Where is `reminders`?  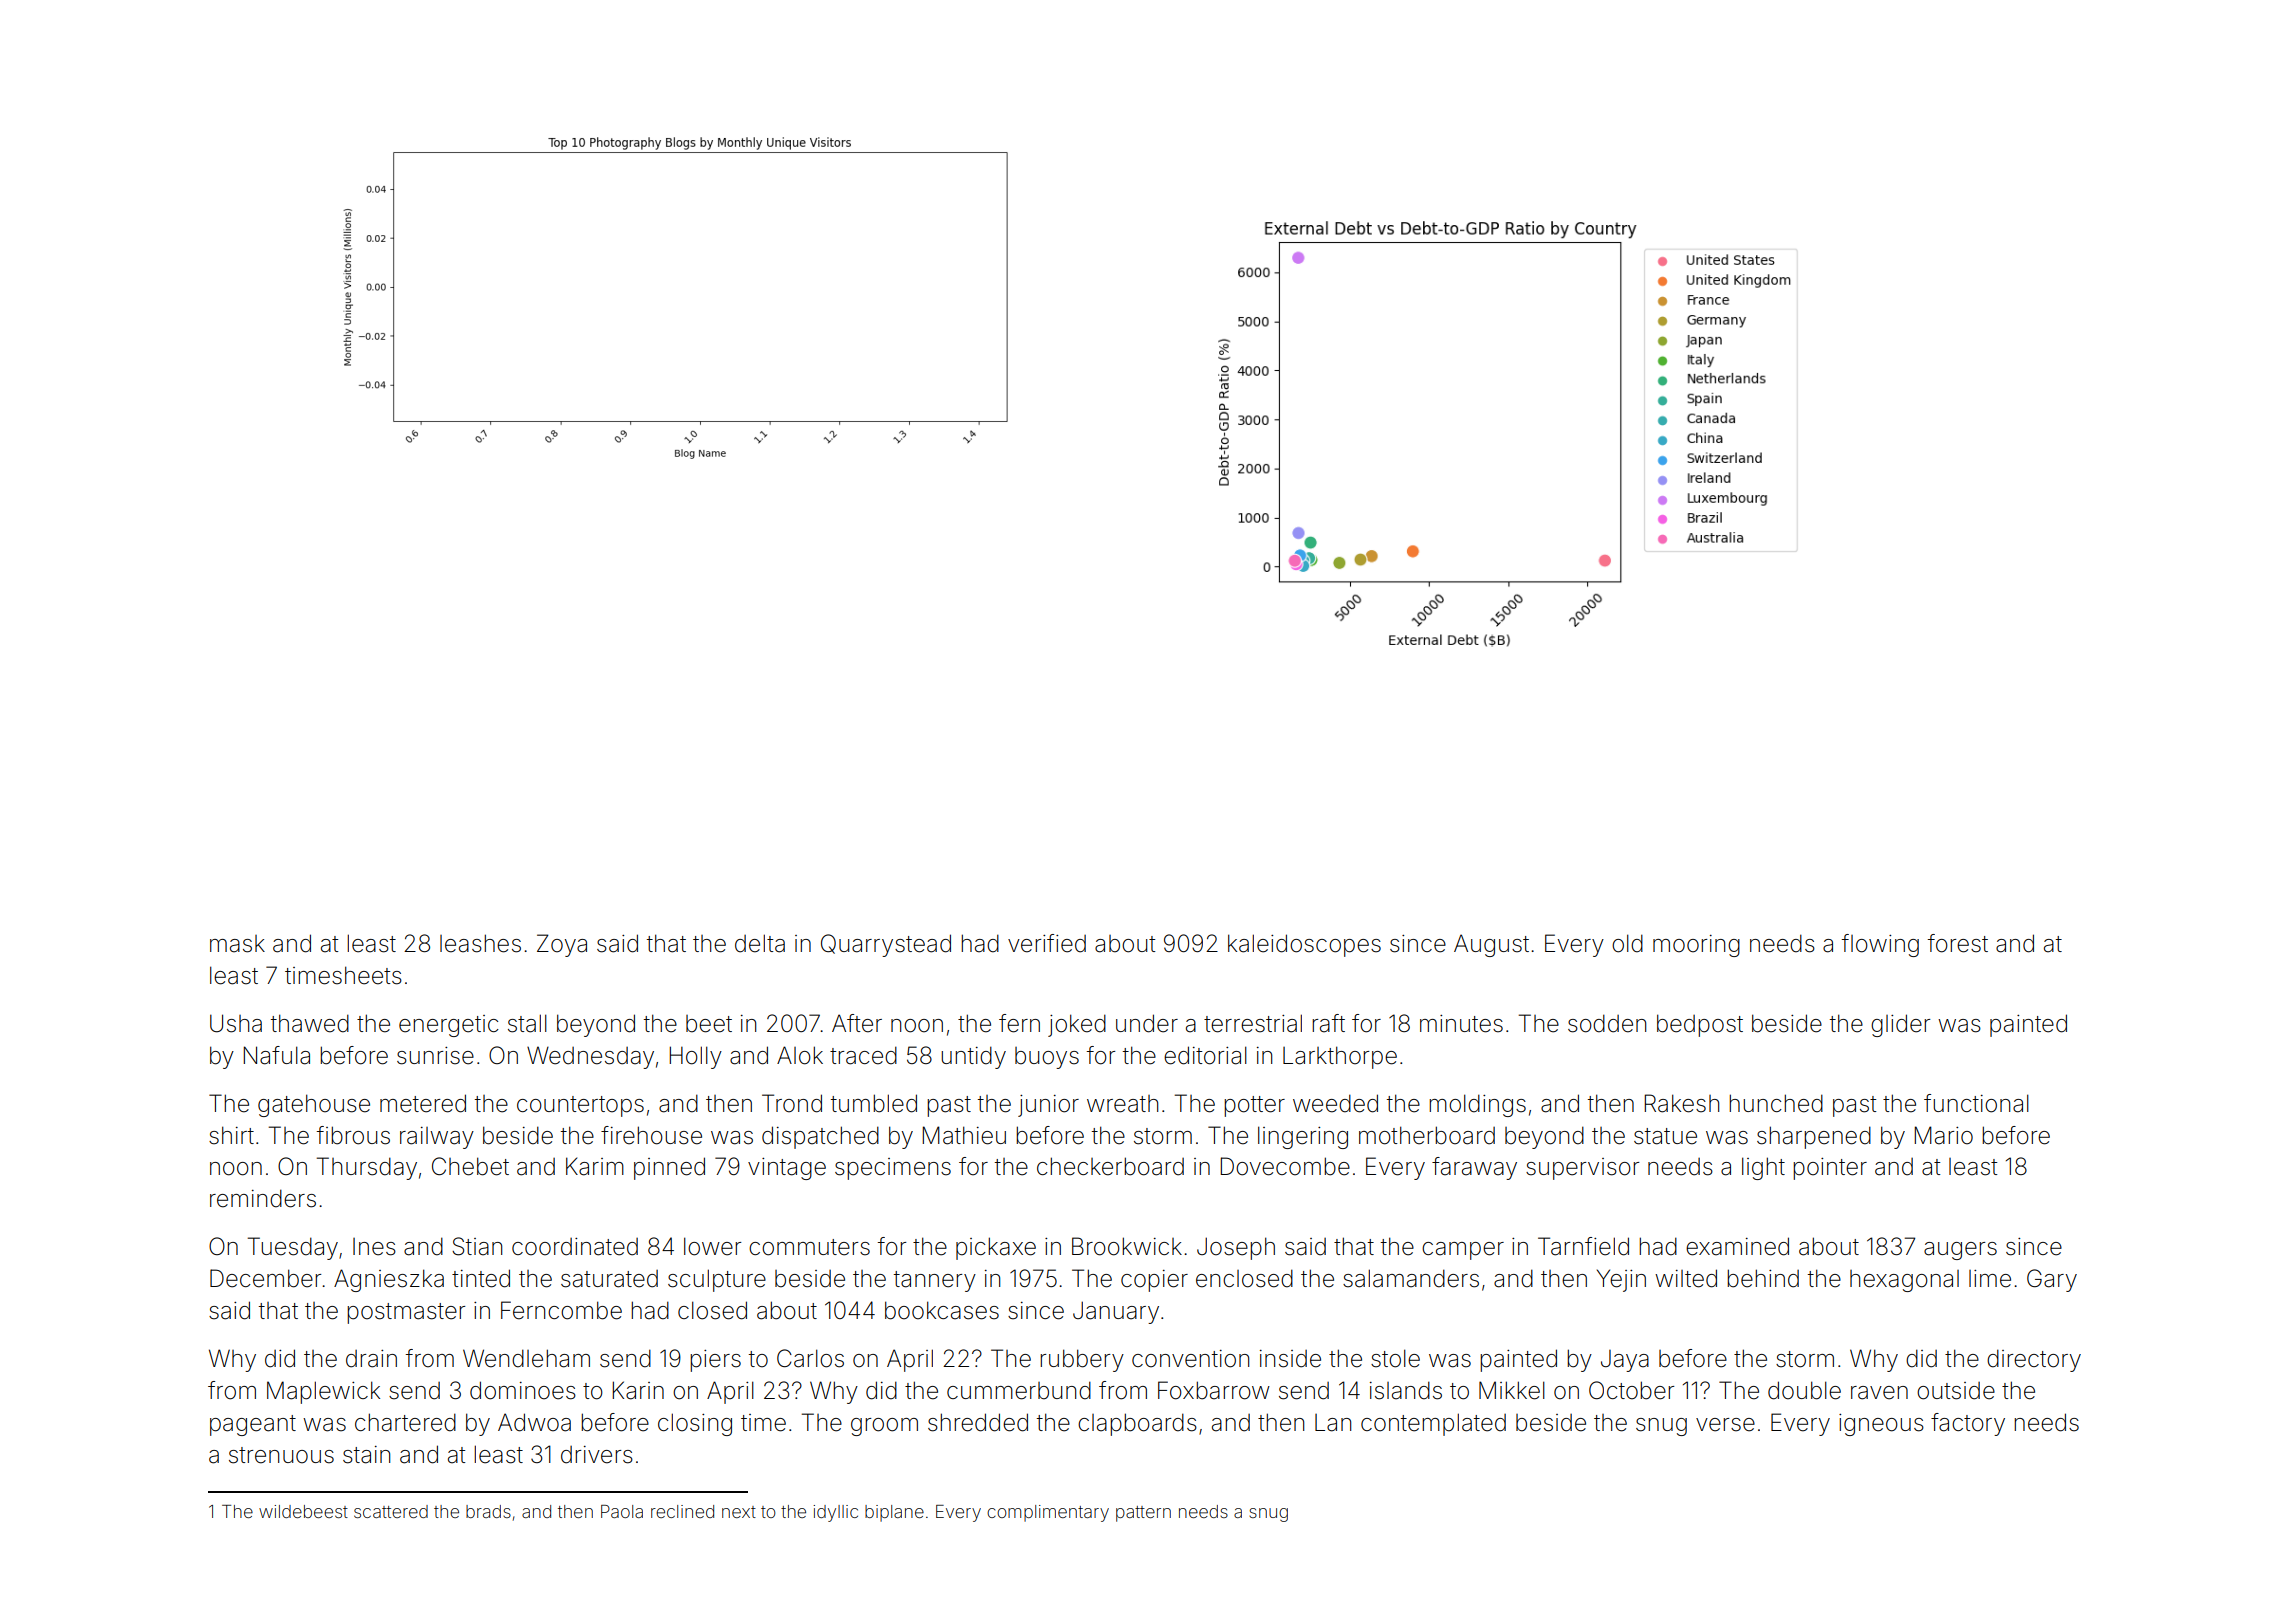 reminders is located at coordinates (263, 1198).
